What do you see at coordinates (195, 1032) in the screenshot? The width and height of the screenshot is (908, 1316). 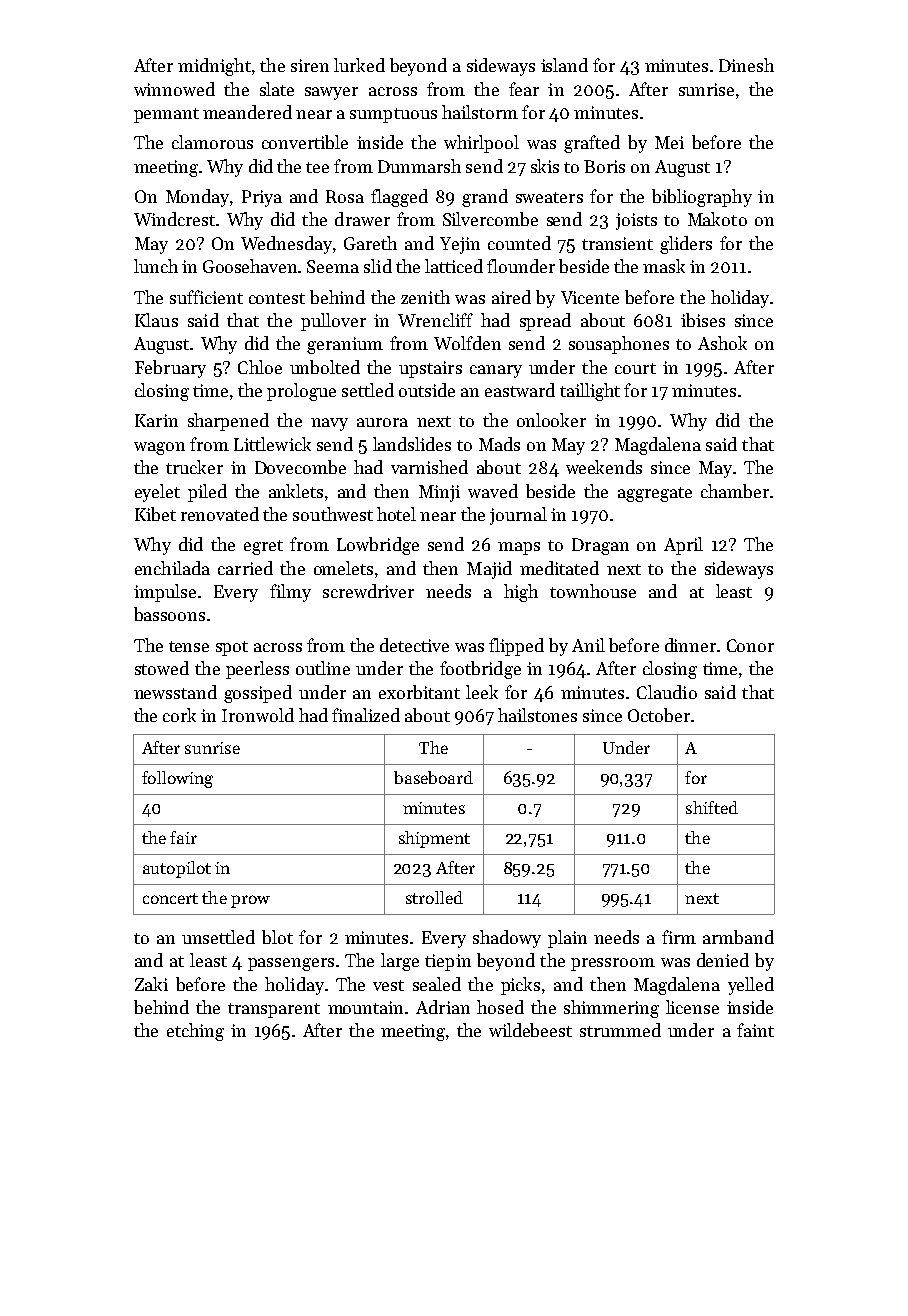 I see `etching` at bounding box center [195, 1032].
